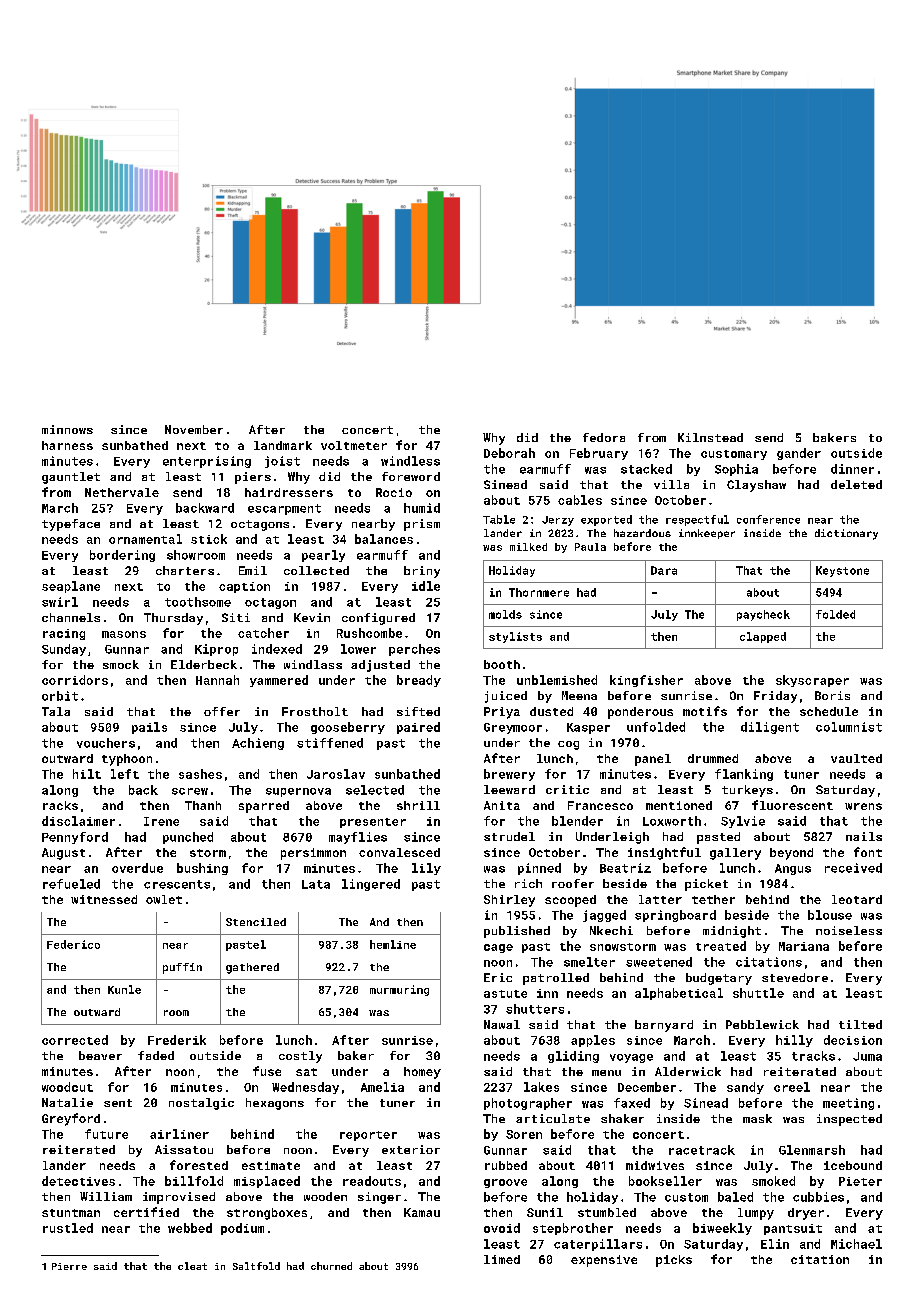 The height and width of the image is (1308, 924). I want to click on harness, so click(67, 445).
